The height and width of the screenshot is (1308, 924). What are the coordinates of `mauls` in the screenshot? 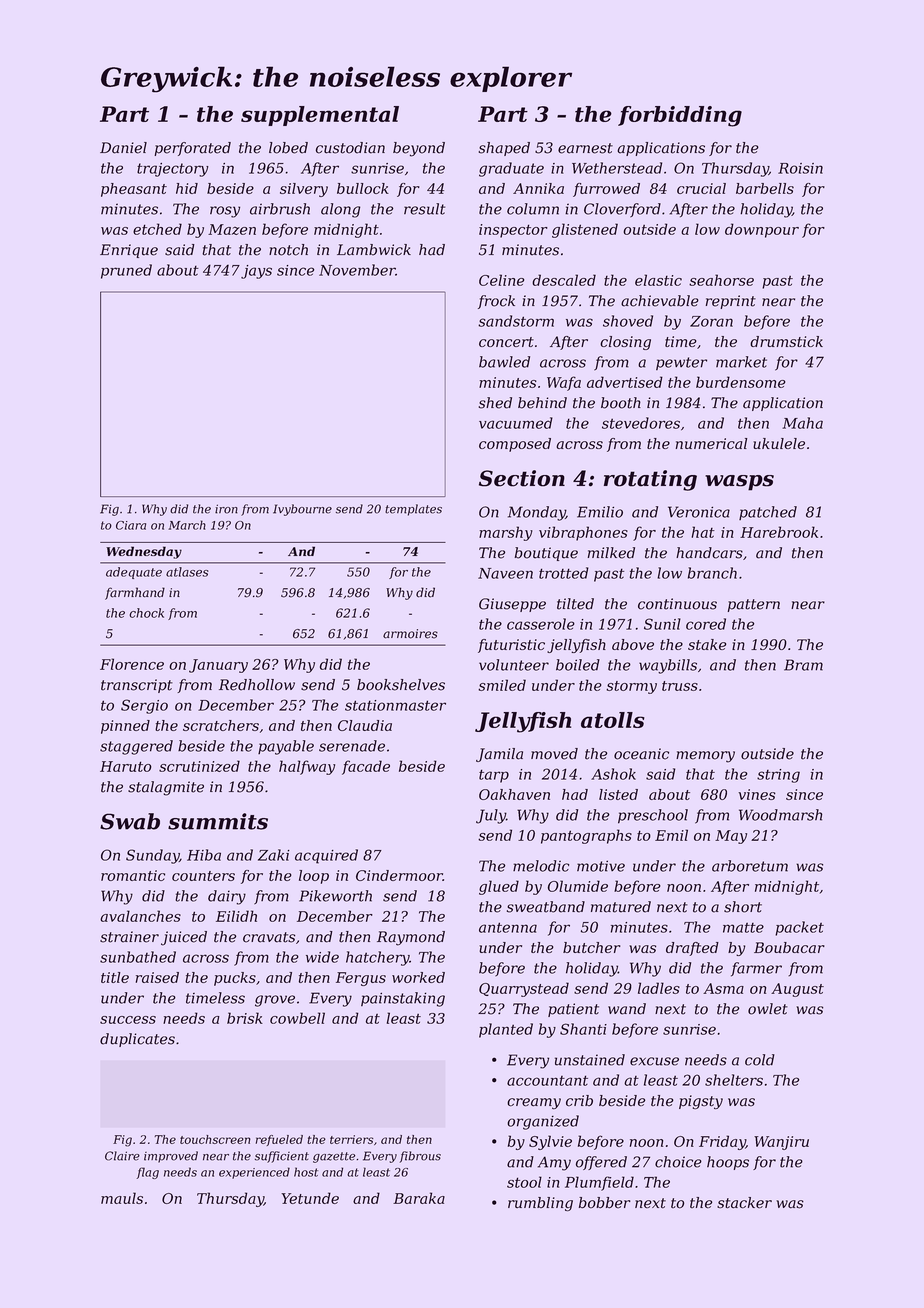 It's located at (122, 1198).
